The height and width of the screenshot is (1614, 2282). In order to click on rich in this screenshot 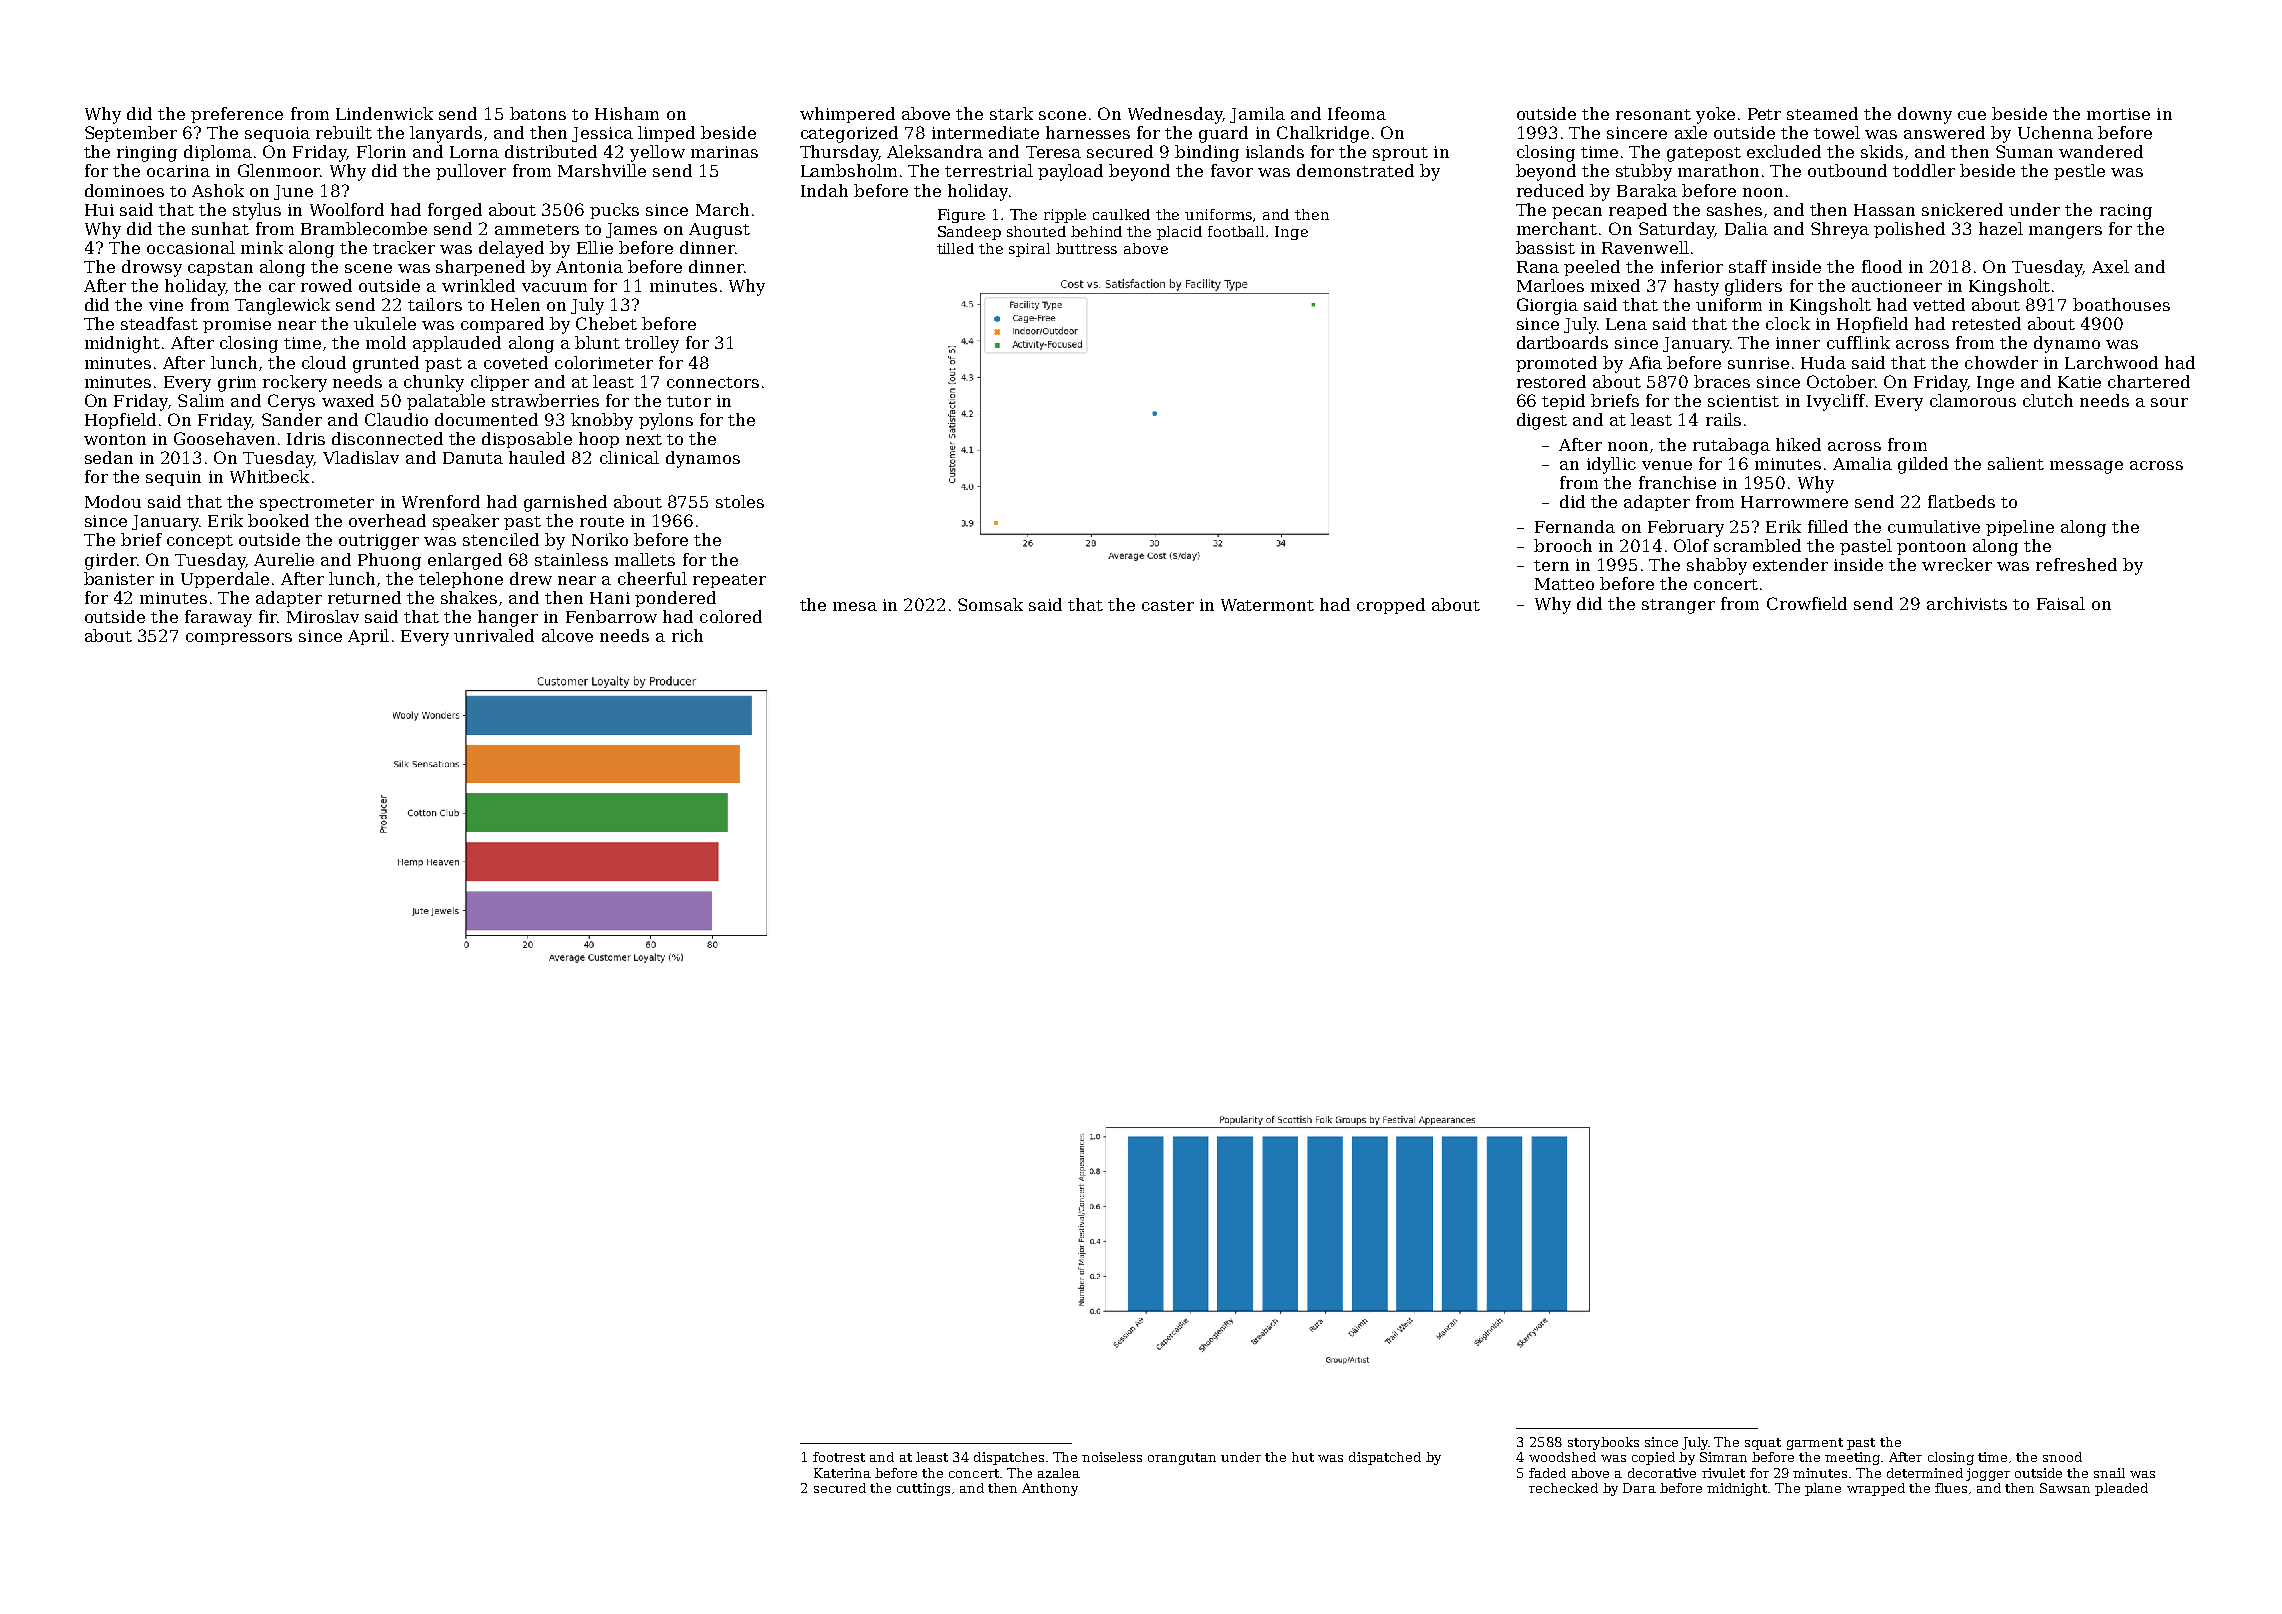, I will do `click(687, 635)`.
